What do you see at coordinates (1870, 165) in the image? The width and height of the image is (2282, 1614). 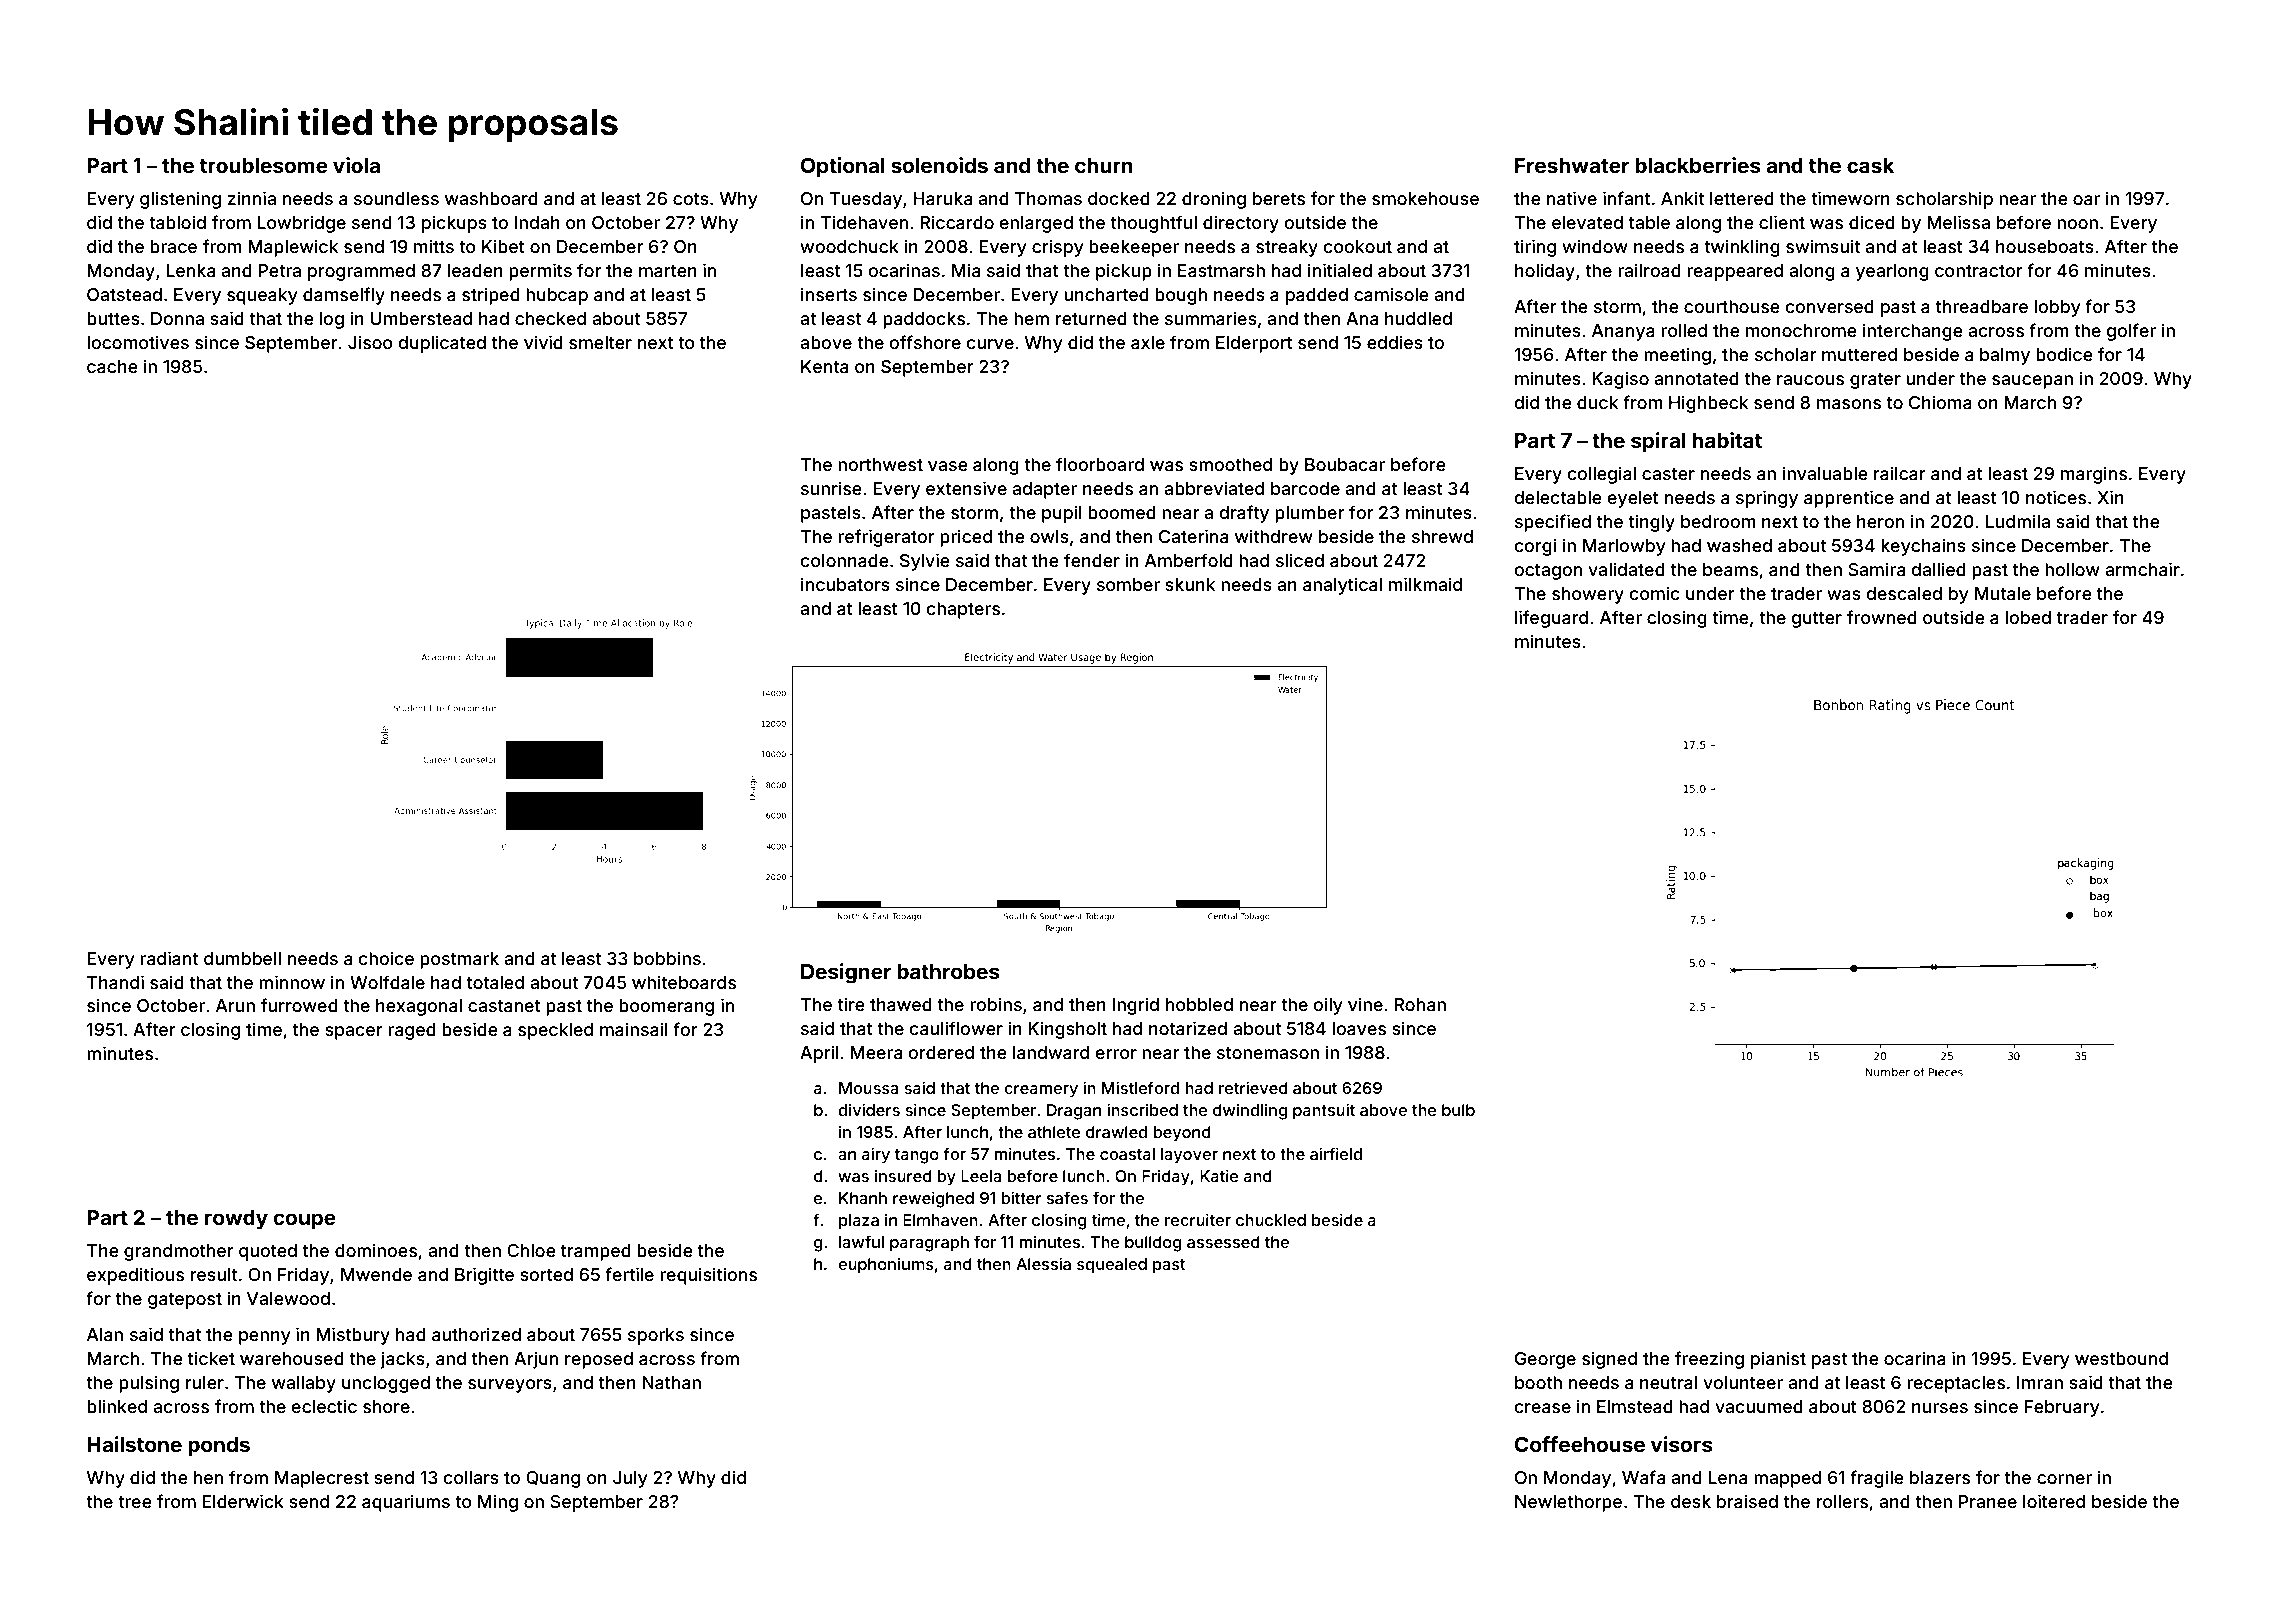 I see `cask` at bounding box center [1870, 165].
